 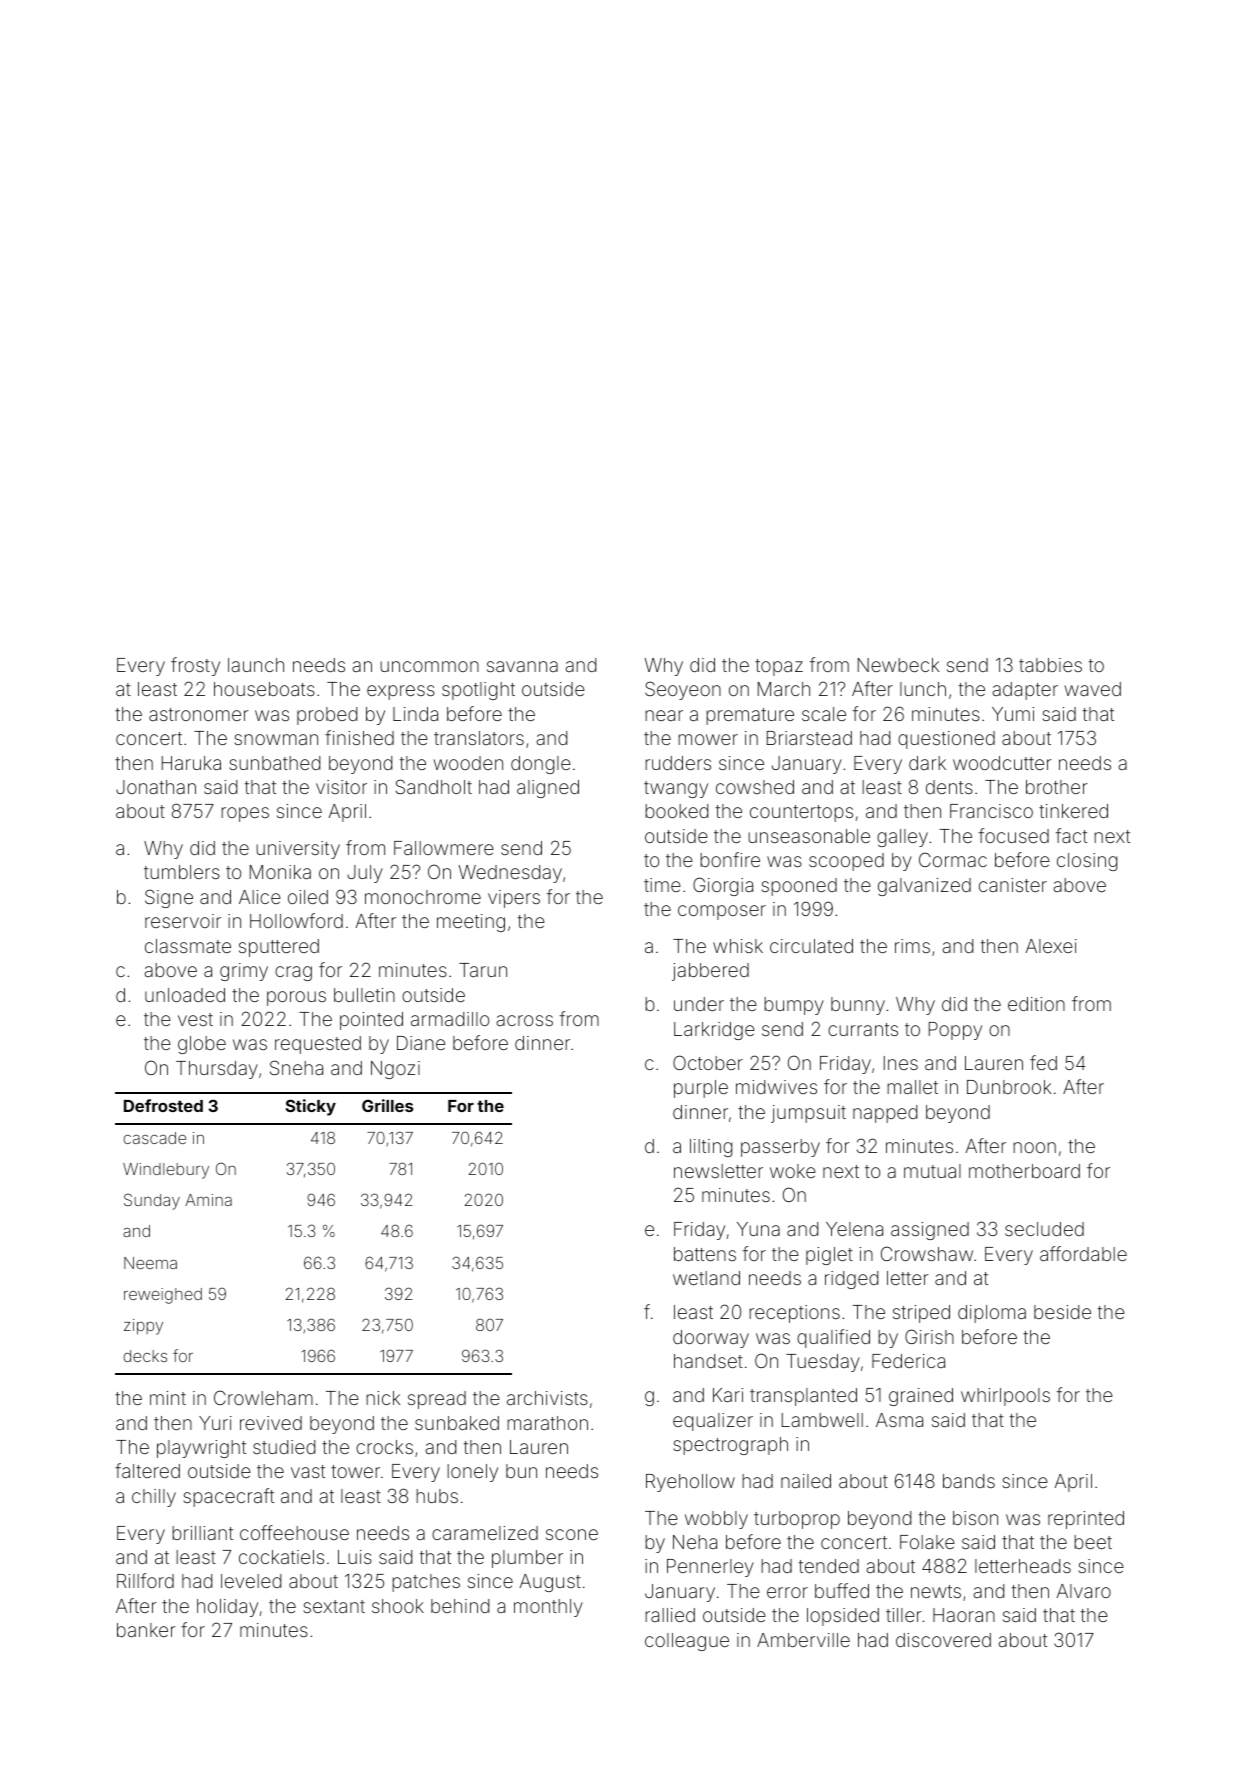 I want to click on Dunbrook, so click(x=1009, y=1087).
